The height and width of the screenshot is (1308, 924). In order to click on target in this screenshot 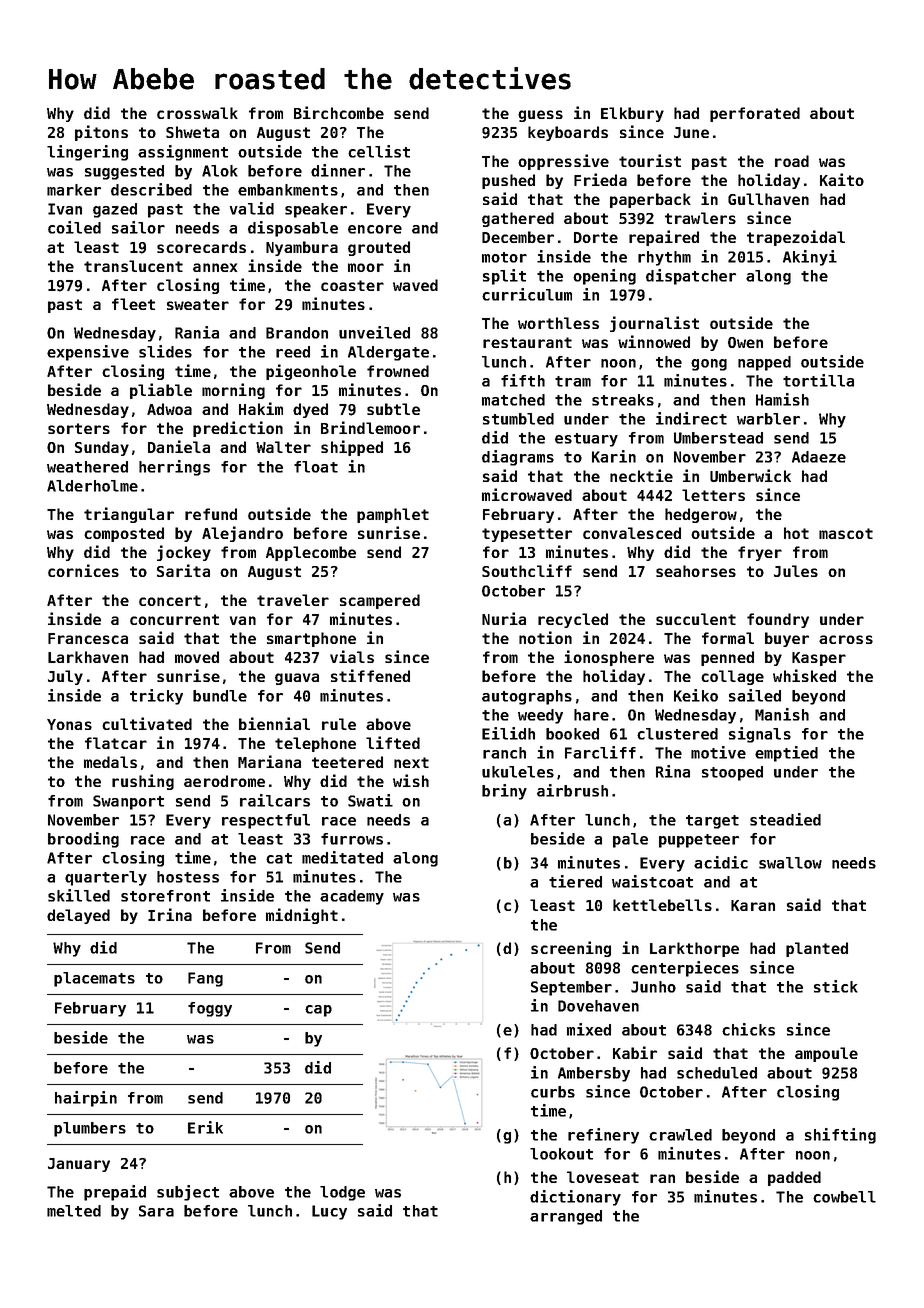, I will do `click(712, 822)`.
